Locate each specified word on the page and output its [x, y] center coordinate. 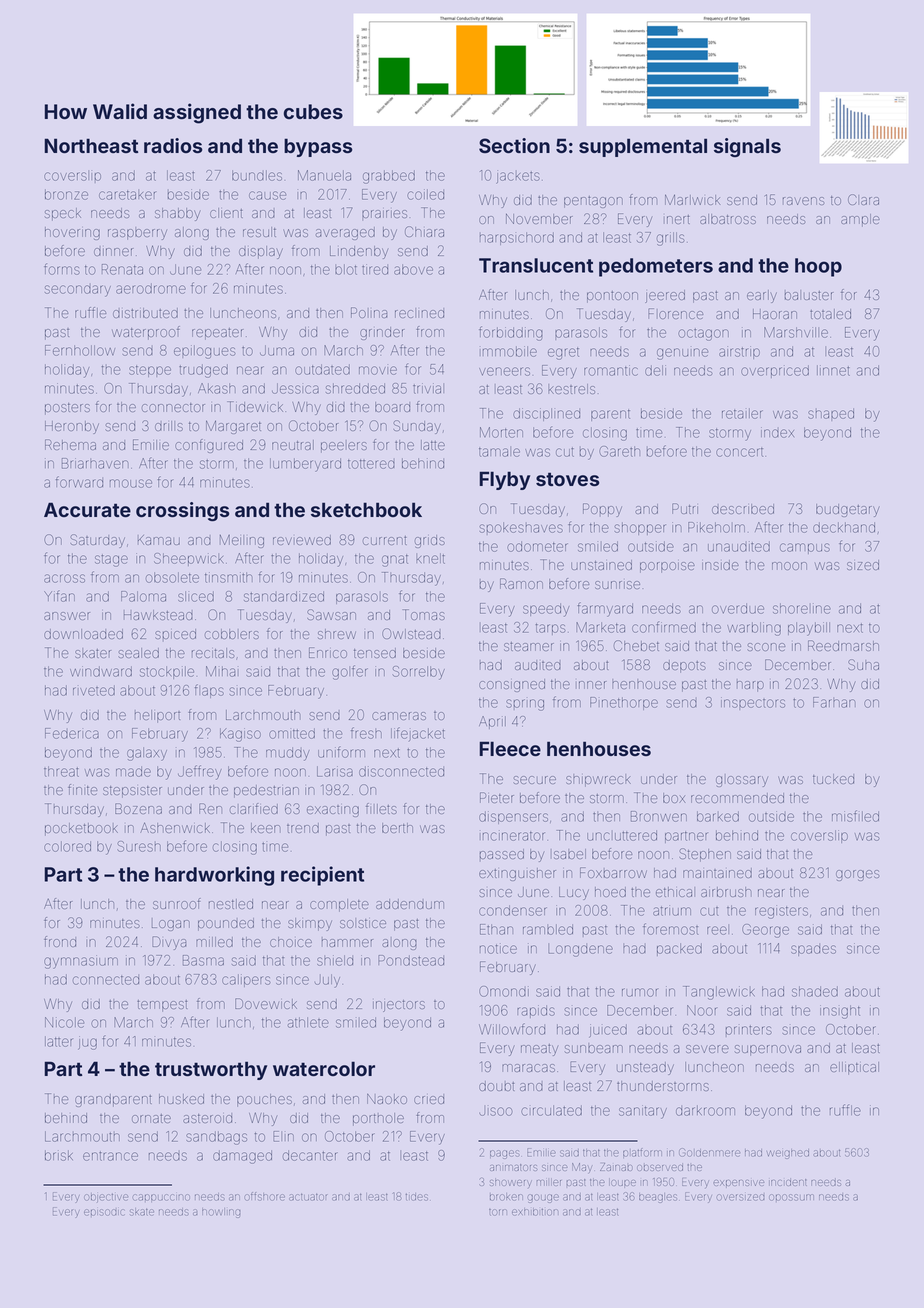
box [674, 798]
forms [62, 269]
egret [563, 353]
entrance [110, 1156]
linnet [833, 370]
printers [749, 1030]
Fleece [510, 748]
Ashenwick [175, 827]
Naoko [387, 1099]
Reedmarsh [843, 645]
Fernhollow [80, 350]
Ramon [521, 583]
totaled [830, 314]
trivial [428, 388]
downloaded [83, 634]
